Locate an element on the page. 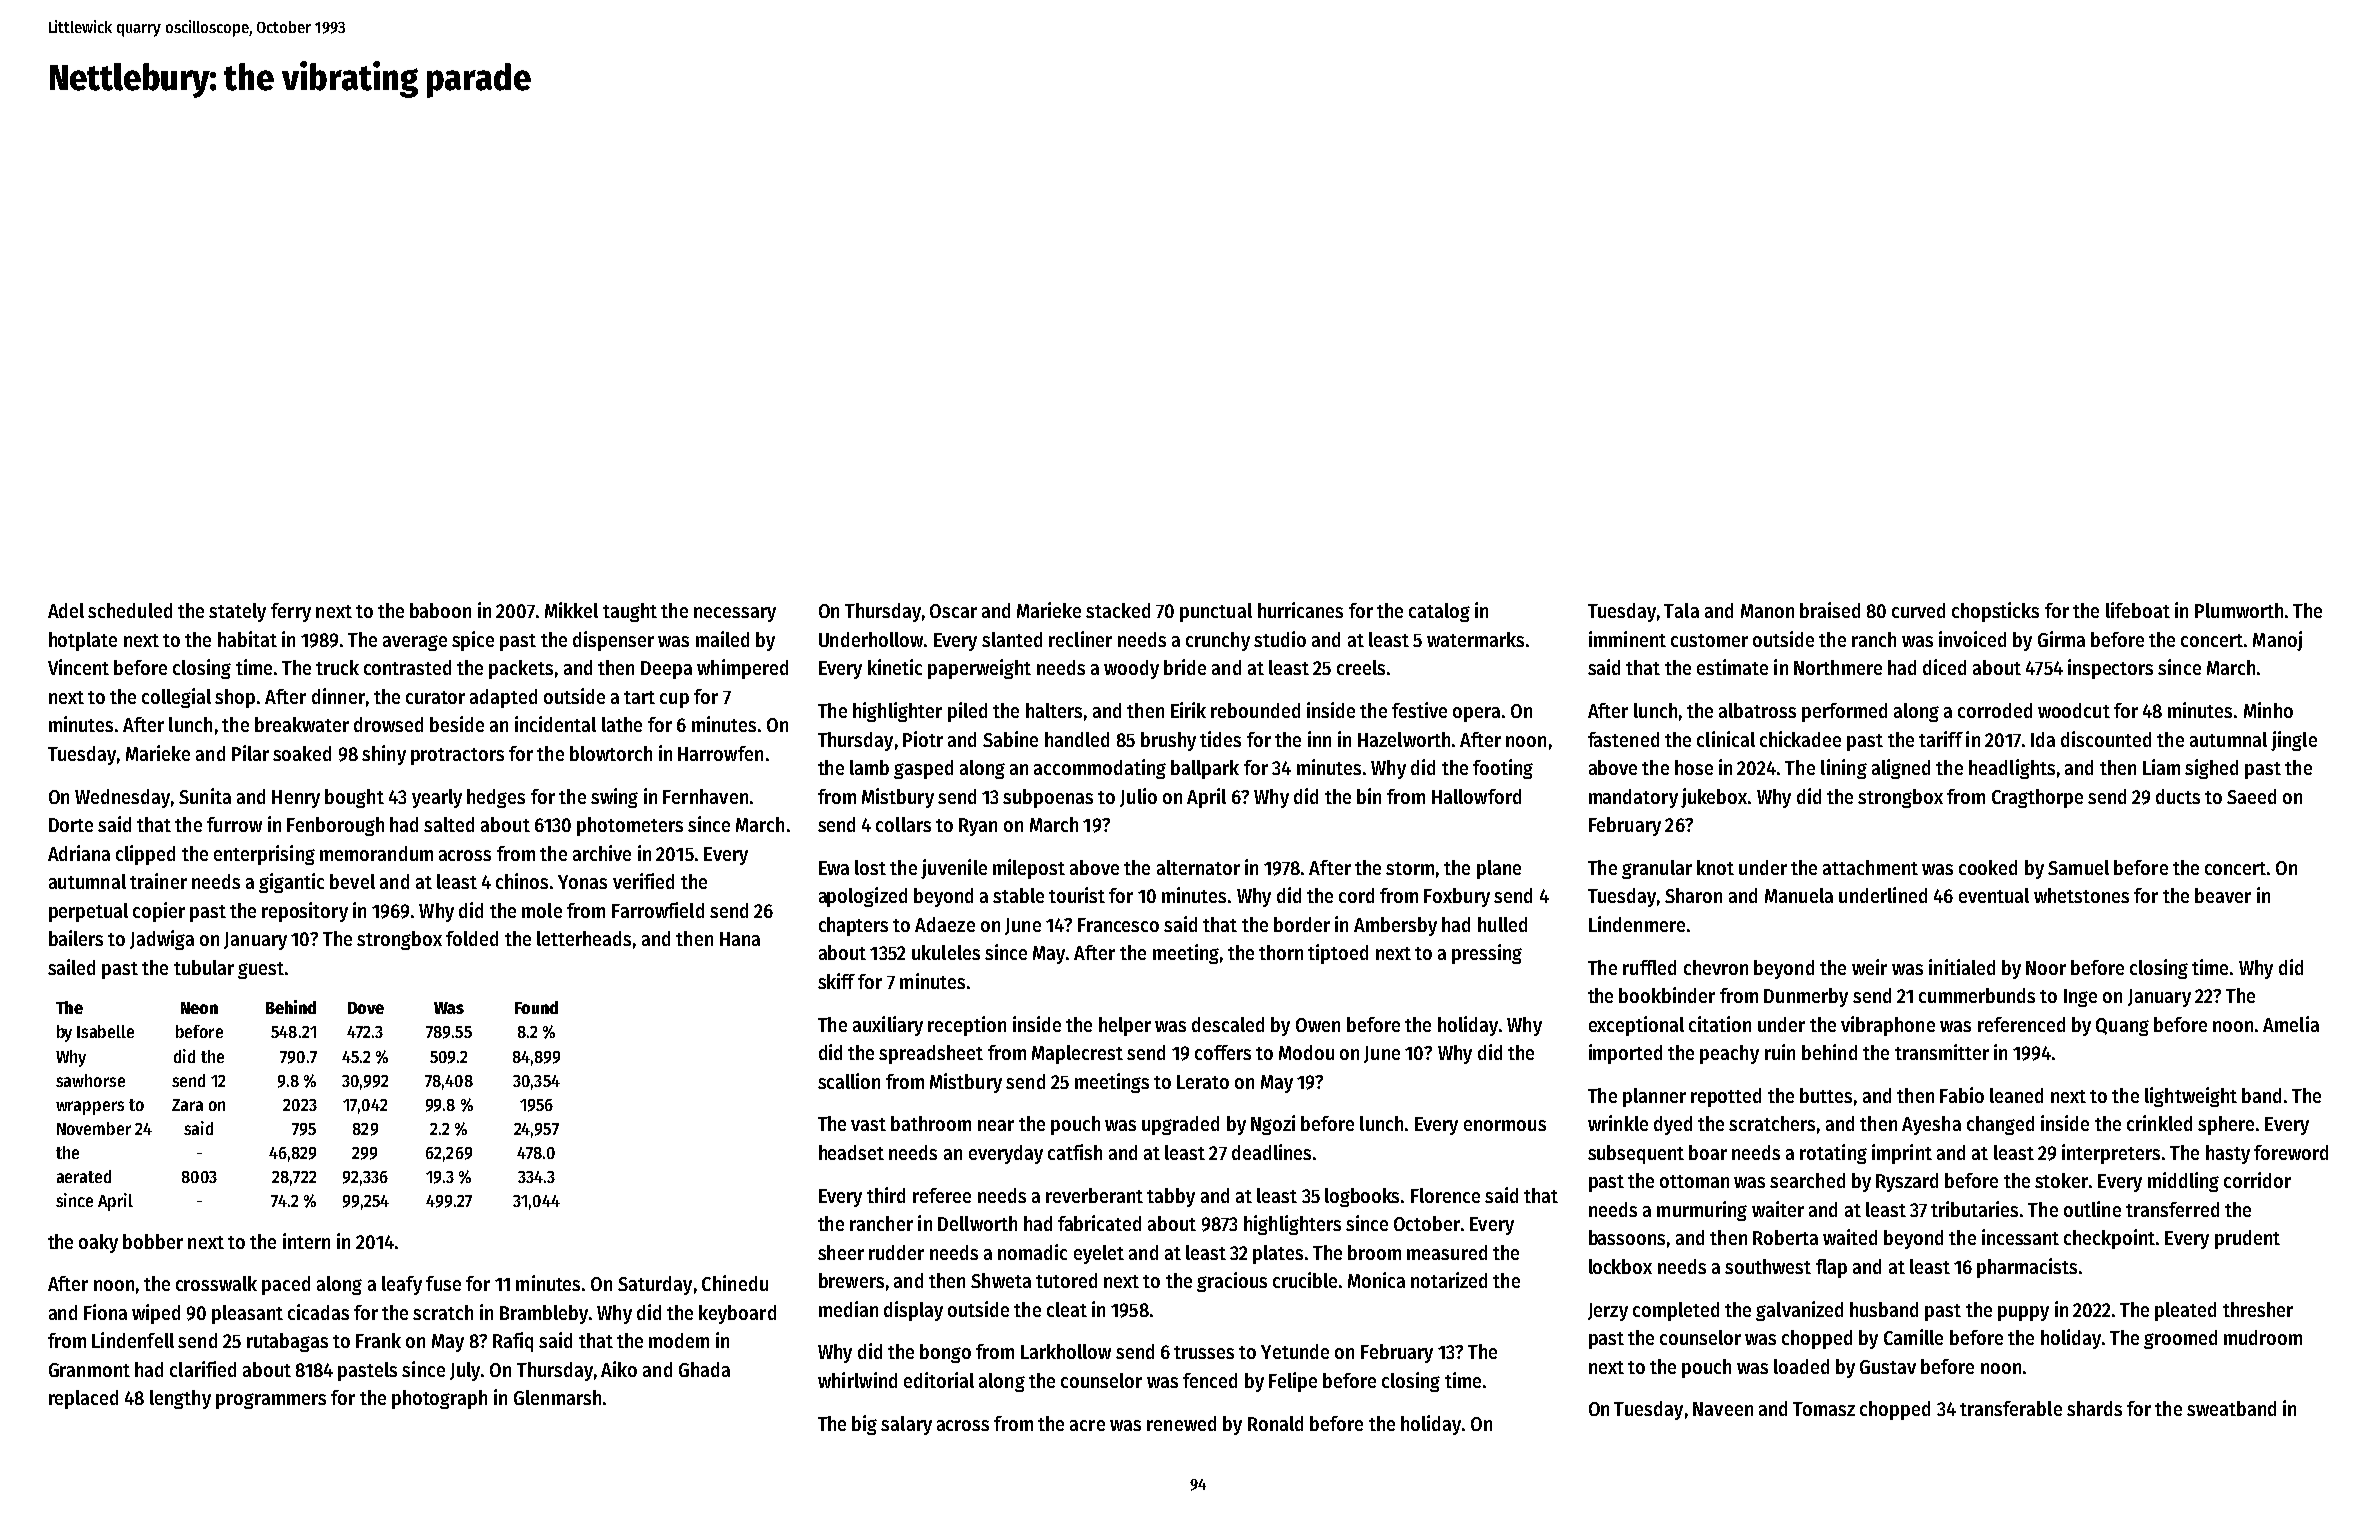  rutabagas is located at coordinates (287, 1342).
